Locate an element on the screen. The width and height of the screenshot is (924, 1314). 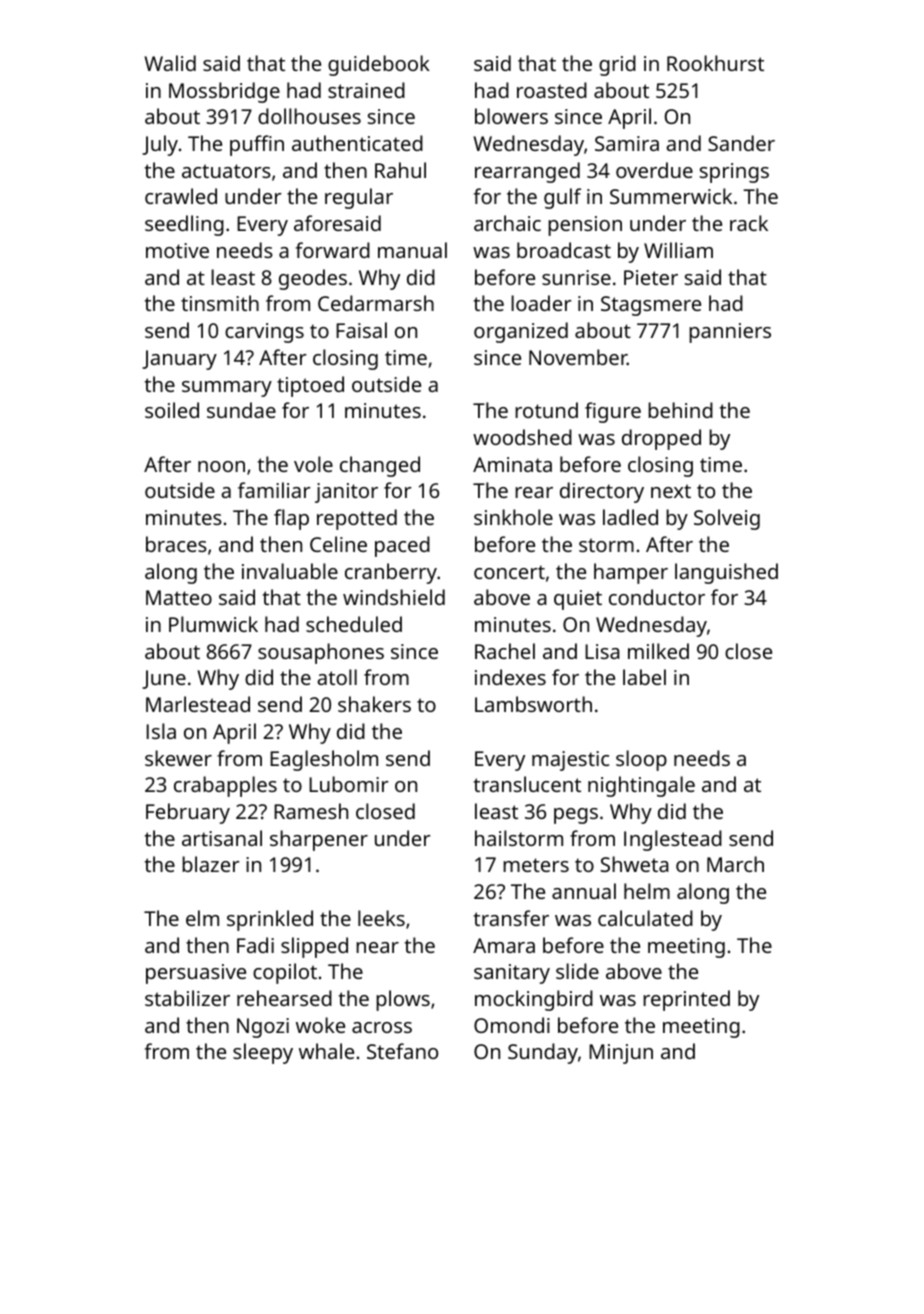
Walid is located at coordinates (170, 63).
